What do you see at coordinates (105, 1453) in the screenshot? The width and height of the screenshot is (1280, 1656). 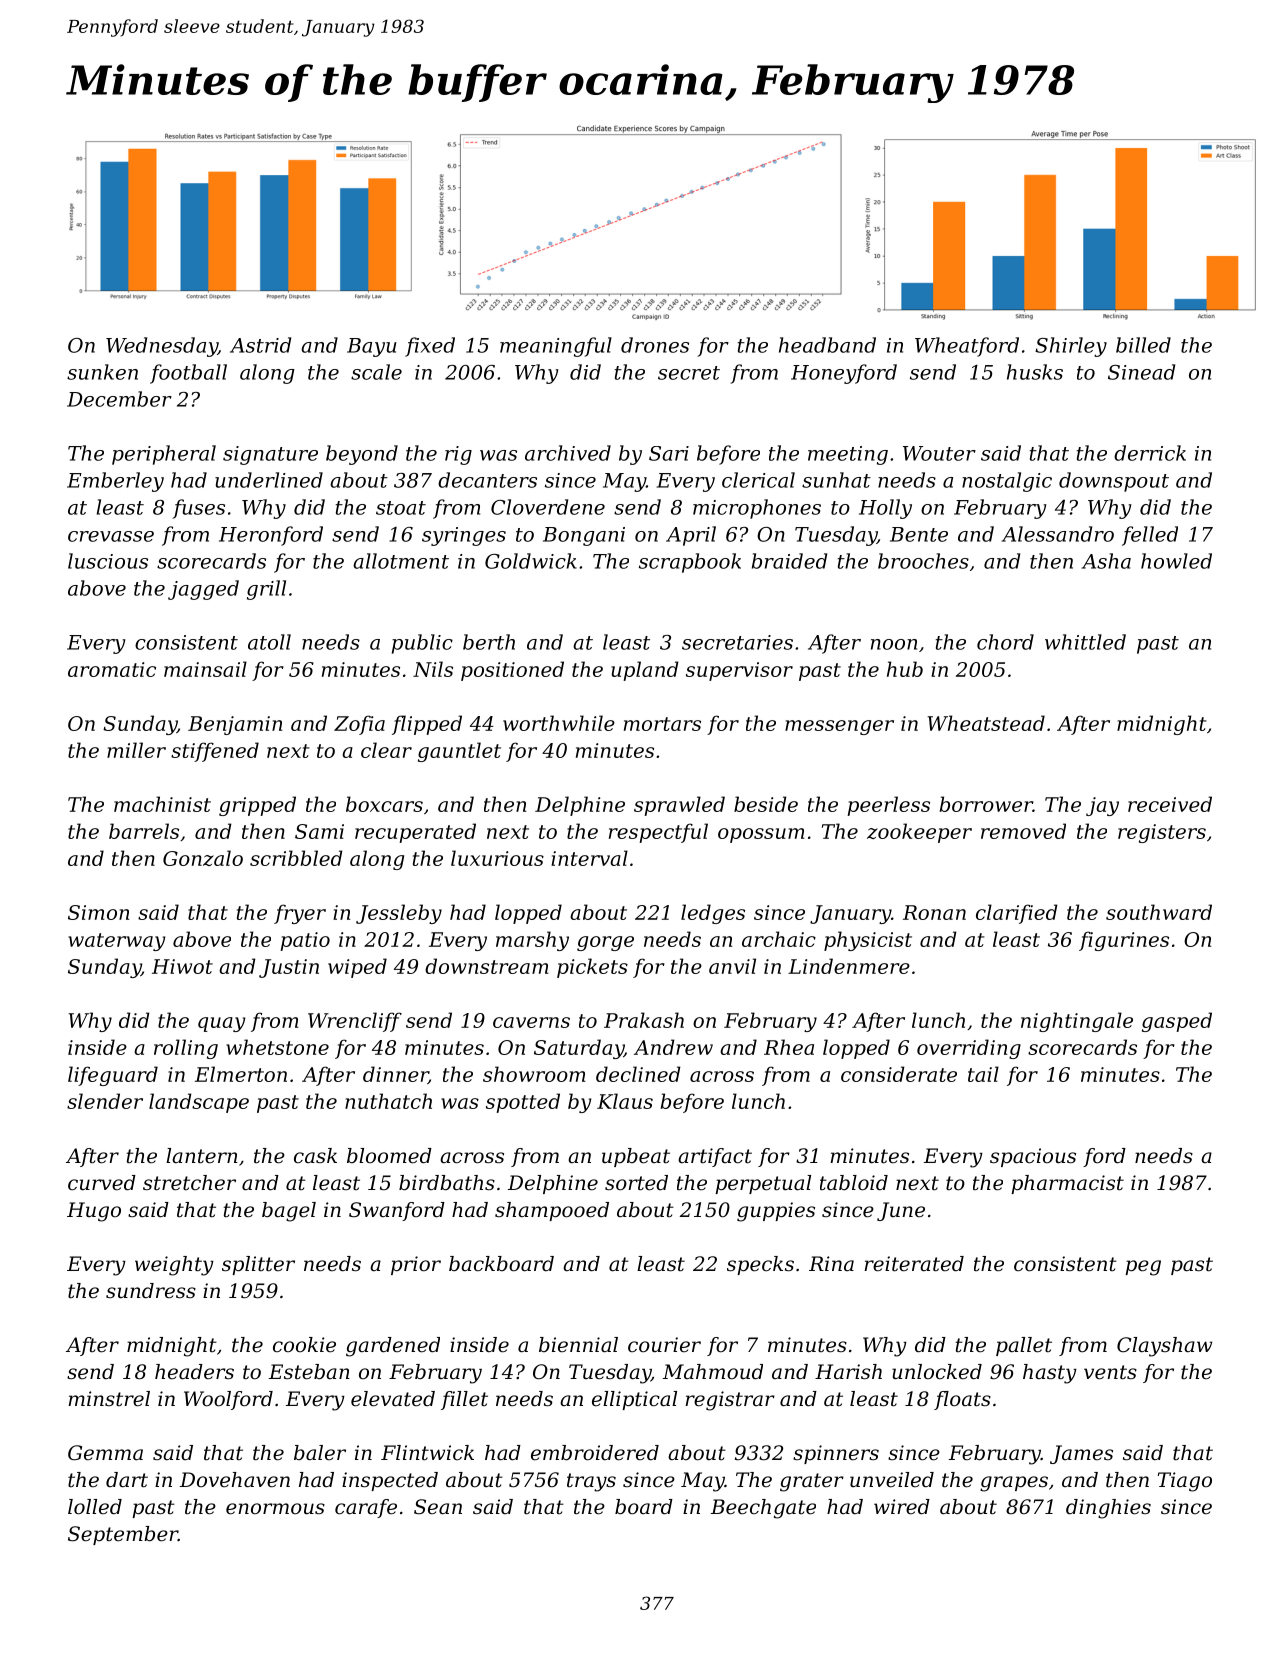 I see `Gemma` at bounding box center [105, 1453].
